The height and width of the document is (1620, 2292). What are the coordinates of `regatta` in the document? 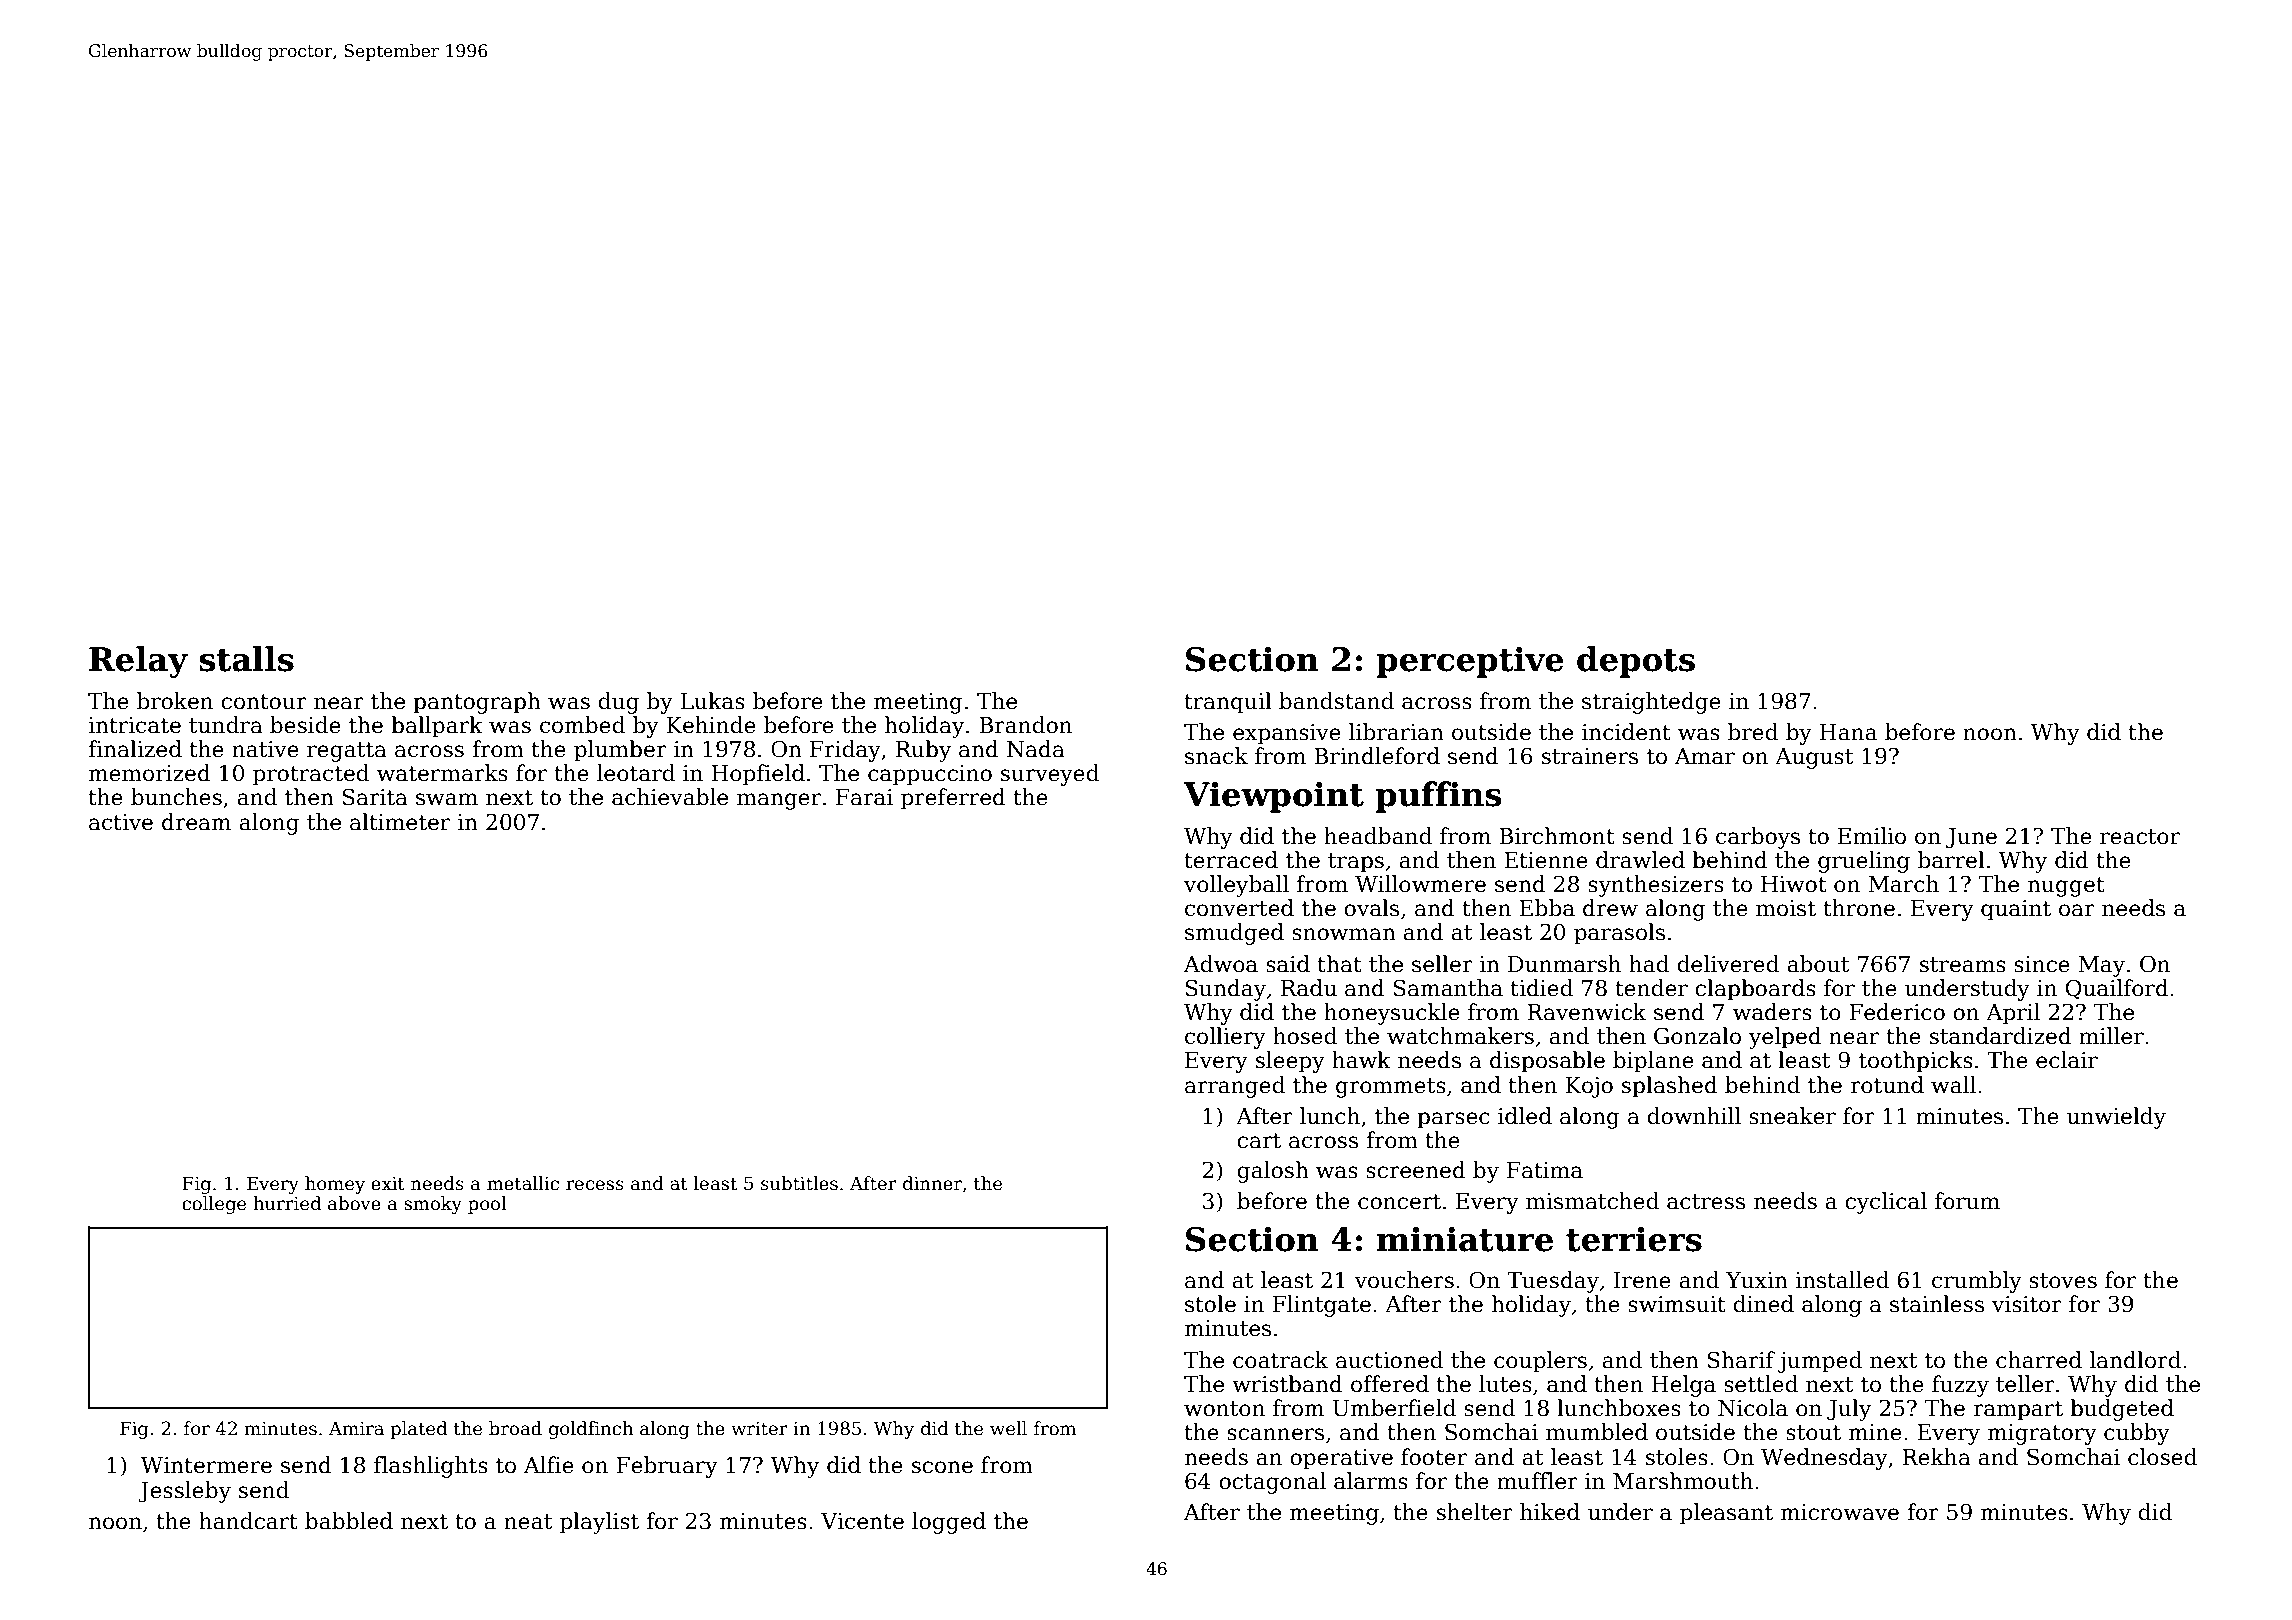 It's located at (347, 752).
